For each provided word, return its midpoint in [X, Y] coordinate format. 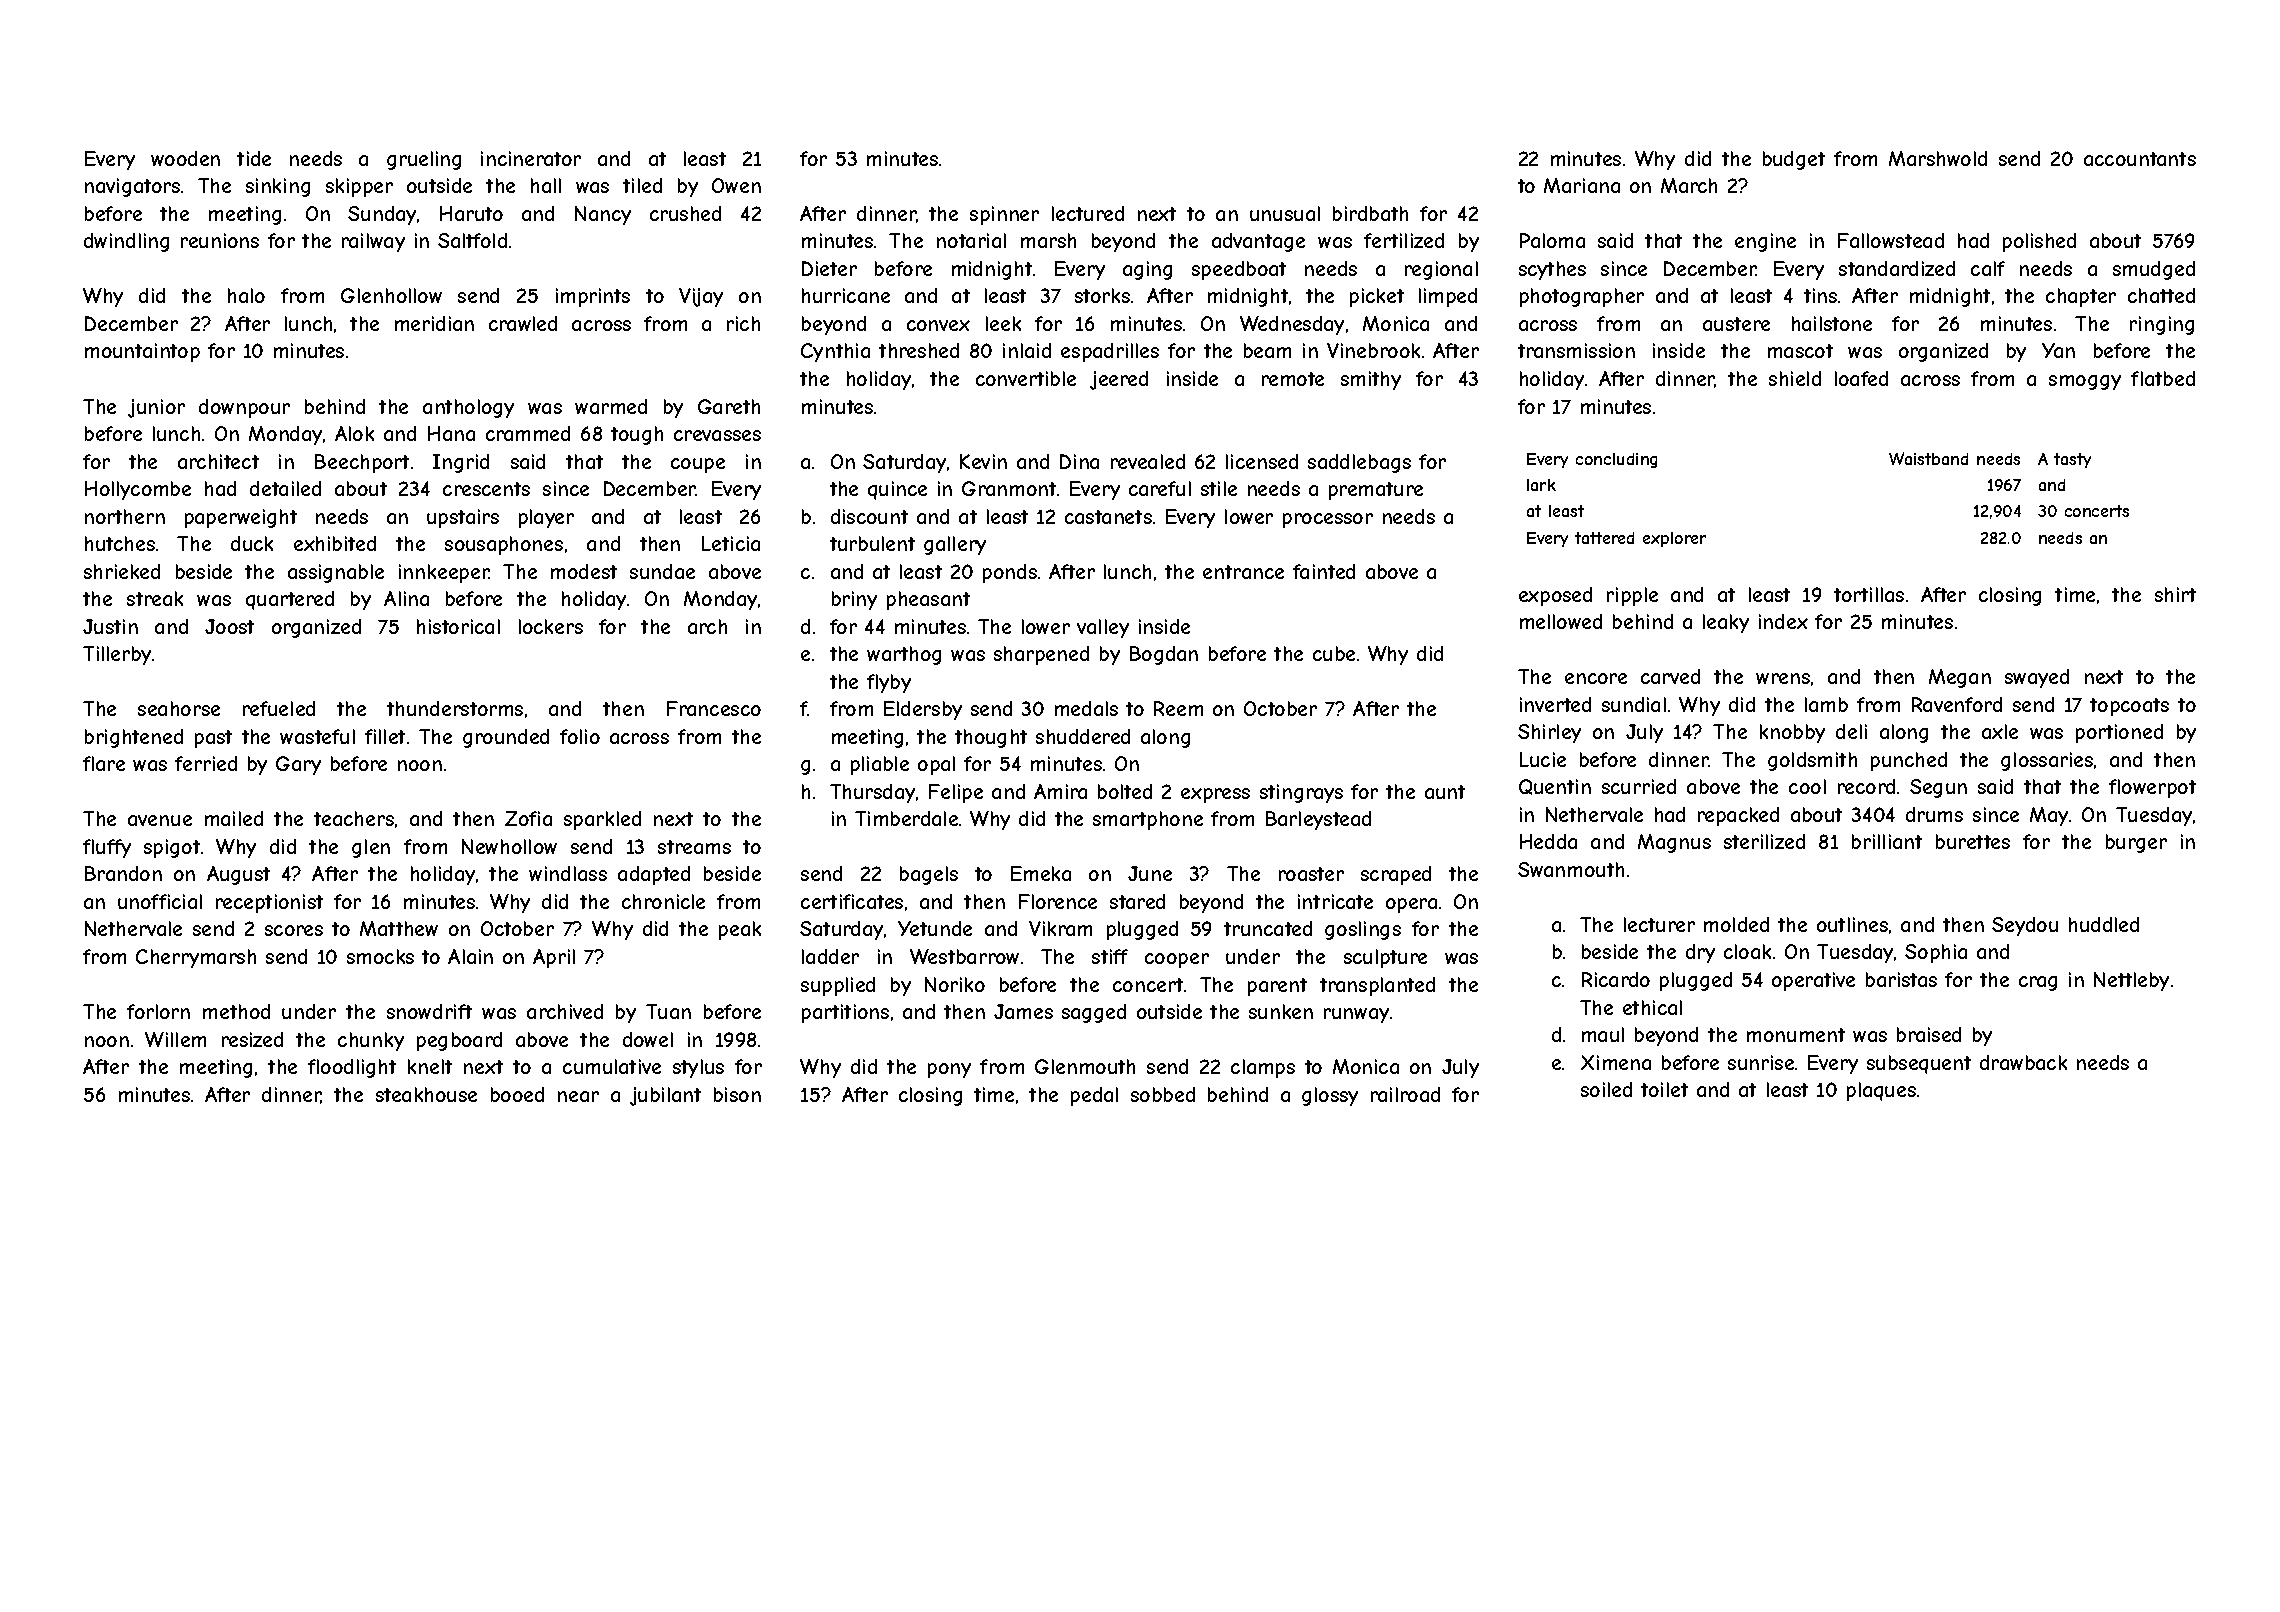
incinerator [531, 158]
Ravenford [1957, 704]
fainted [1324, 571]
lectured [1088, 213]
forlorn [158, 1011]
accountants [2140, 159]
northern [125, 516]
